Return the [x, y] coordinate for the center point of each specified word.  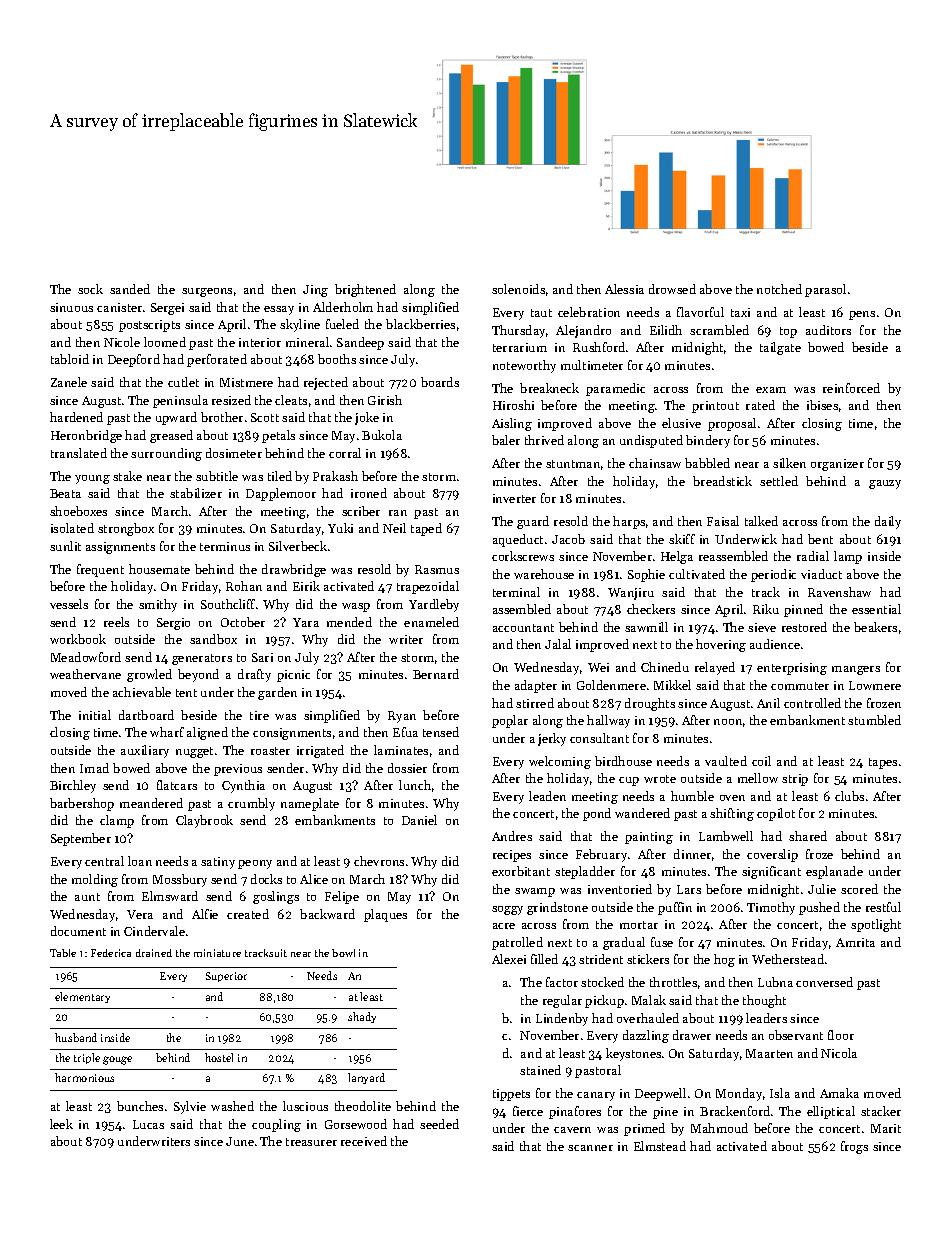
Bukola [382, 435]
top [788, 332]
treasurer [311, 1142]
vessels [69, 604]
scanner [590, 1148]
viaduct [821, 574]
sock [90, 289]
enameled [431, 622]
